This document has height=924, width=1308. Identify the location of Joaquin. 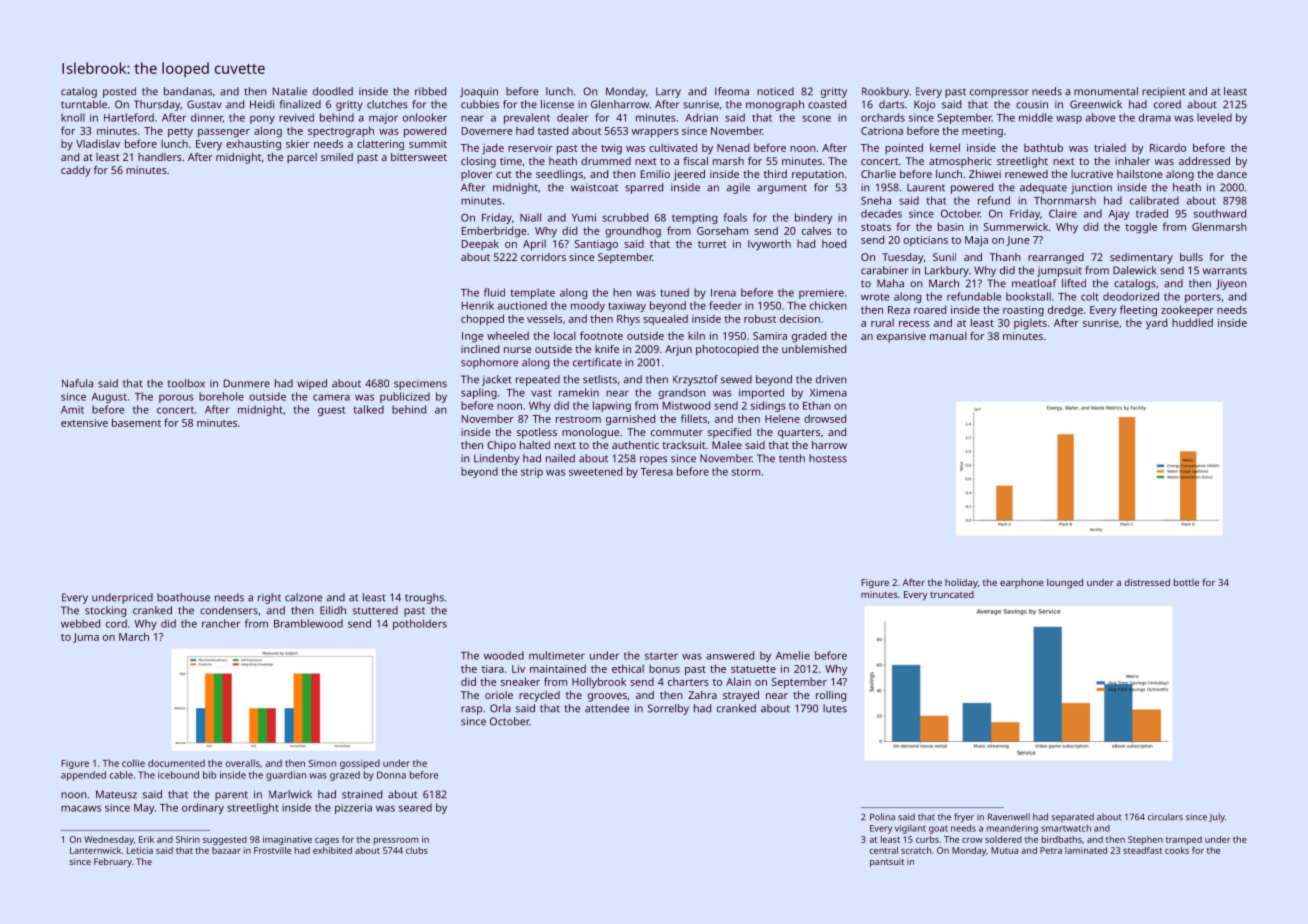
(479, 92).
